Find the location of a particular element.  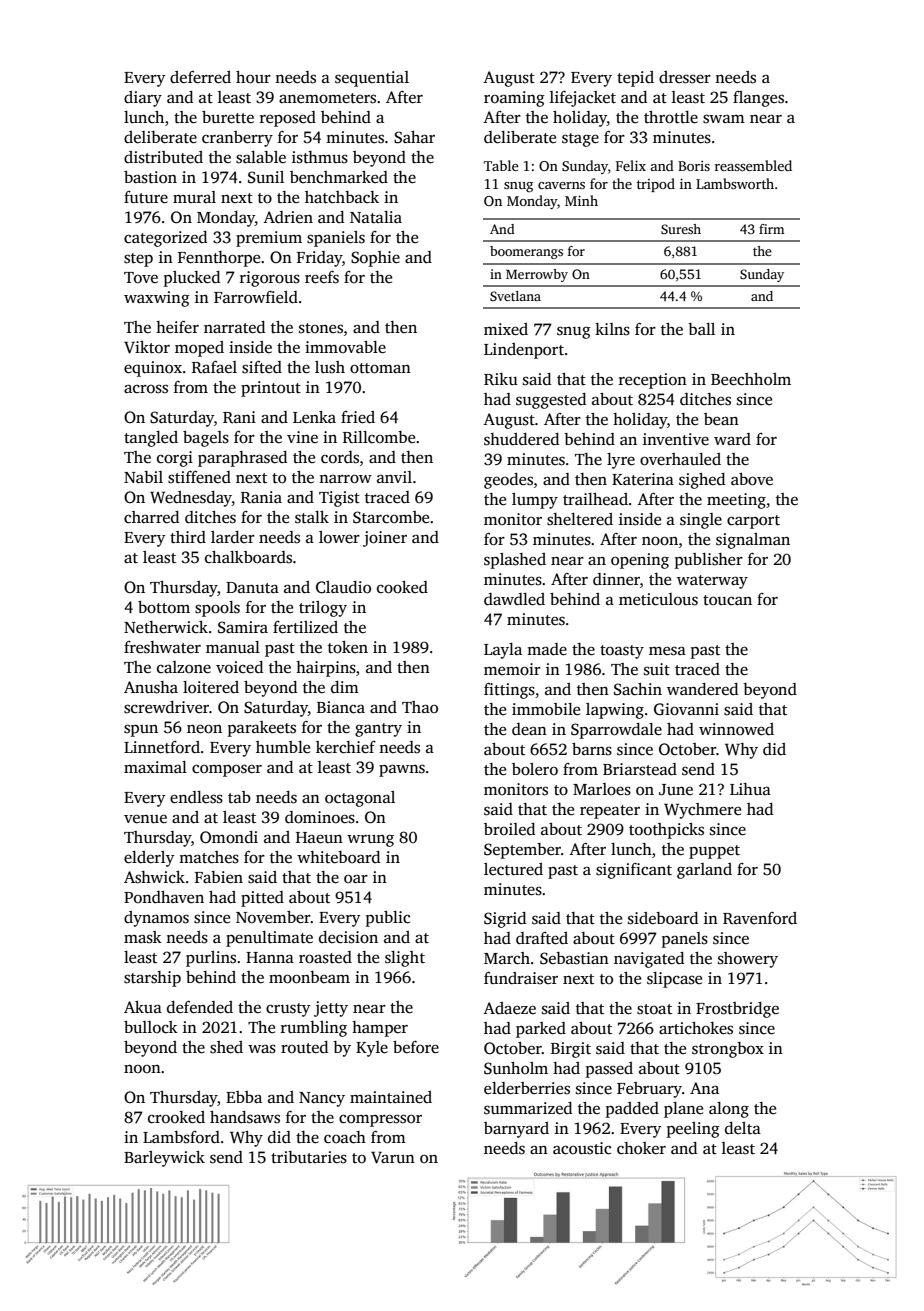

Table is located at coordinates (501, 165).
